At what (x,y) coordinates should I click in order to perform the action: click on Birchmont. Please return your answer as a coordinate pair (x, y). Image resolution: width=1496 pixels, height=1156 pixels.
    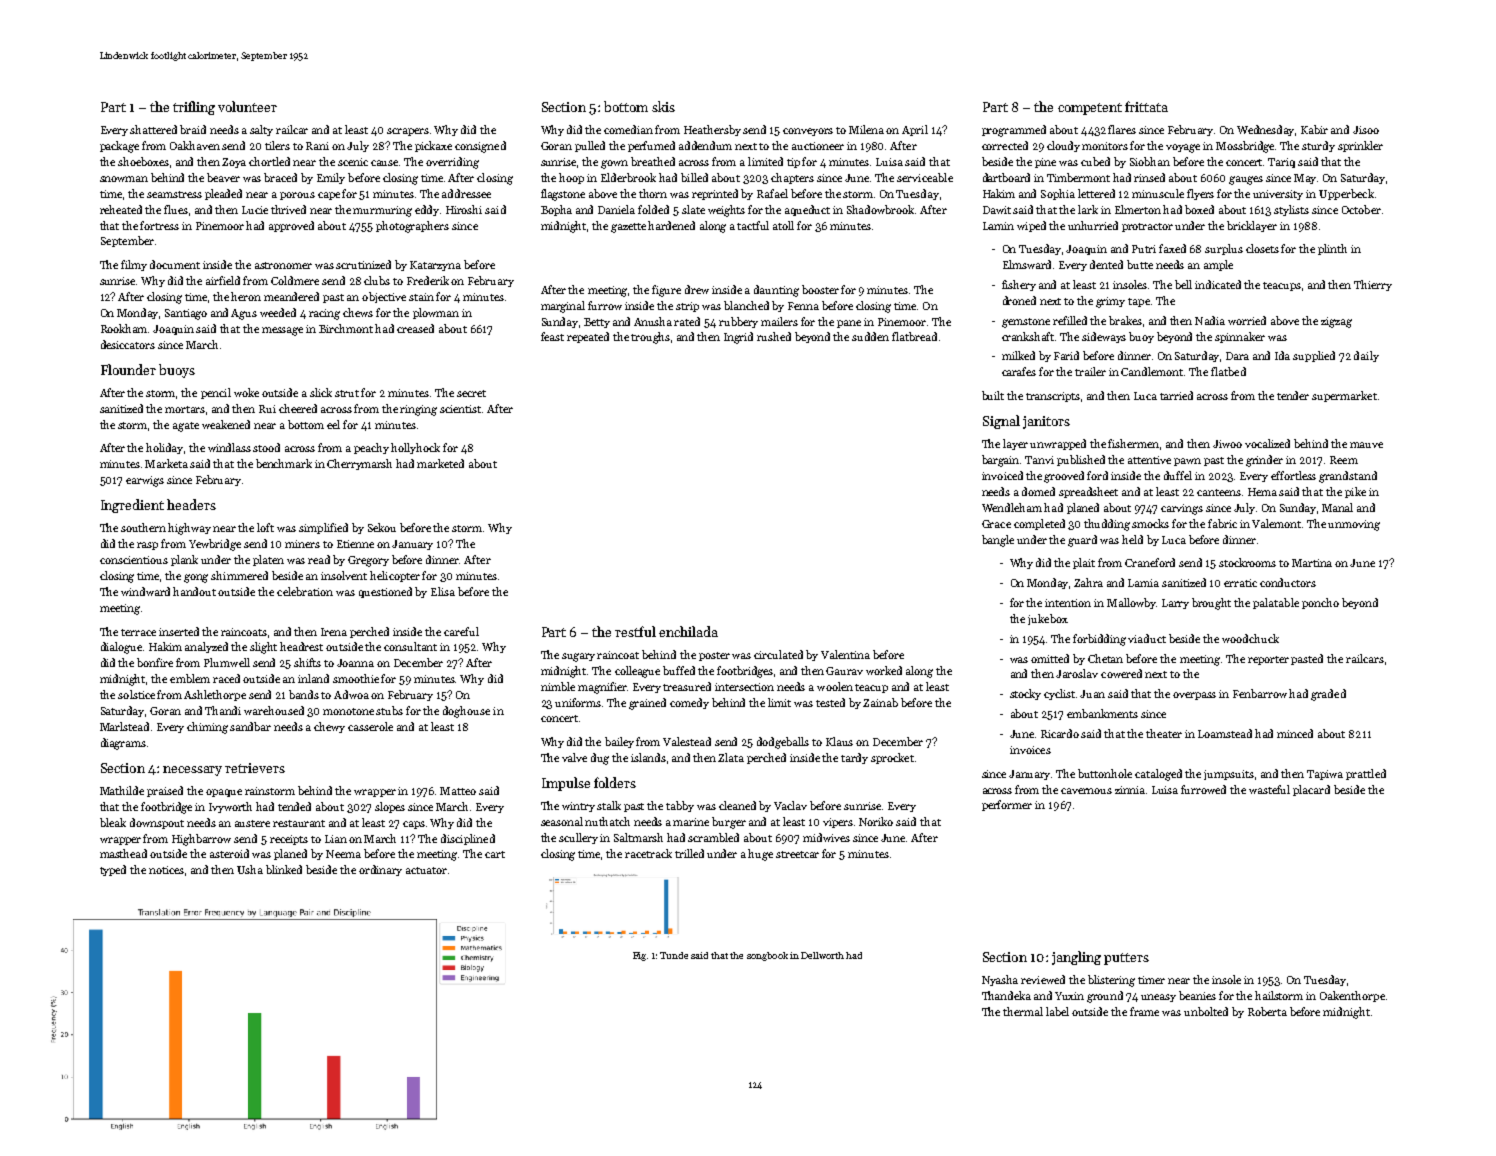
    Looking at the image, I should click on (346, 328).
